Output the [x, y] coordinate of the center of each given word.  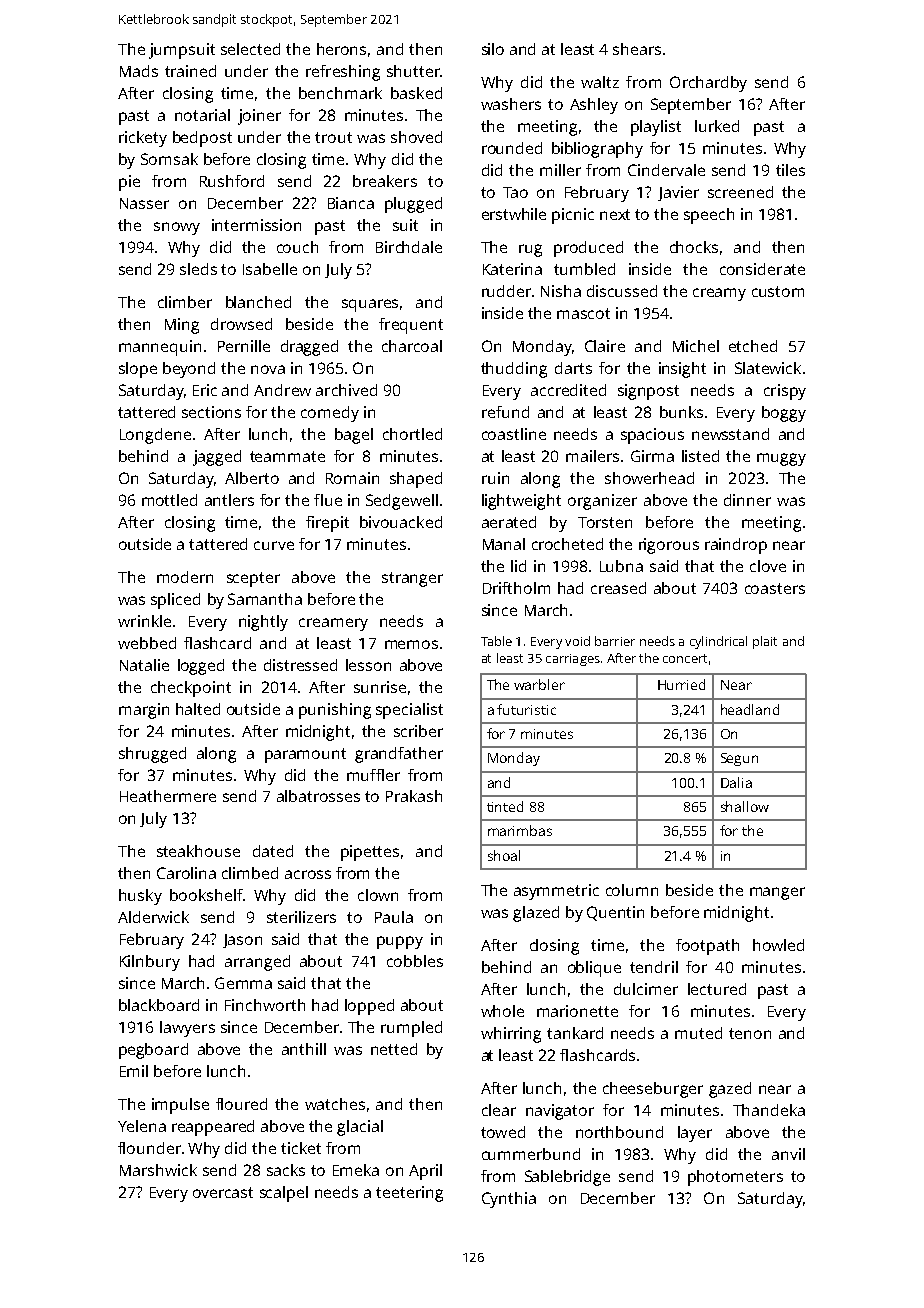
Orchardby [708, 84]
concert [685, 658]
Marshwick [158, 1170]
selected [250, 49]
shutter [413, 71]
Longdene [155, 436]
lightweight [521, 502]
